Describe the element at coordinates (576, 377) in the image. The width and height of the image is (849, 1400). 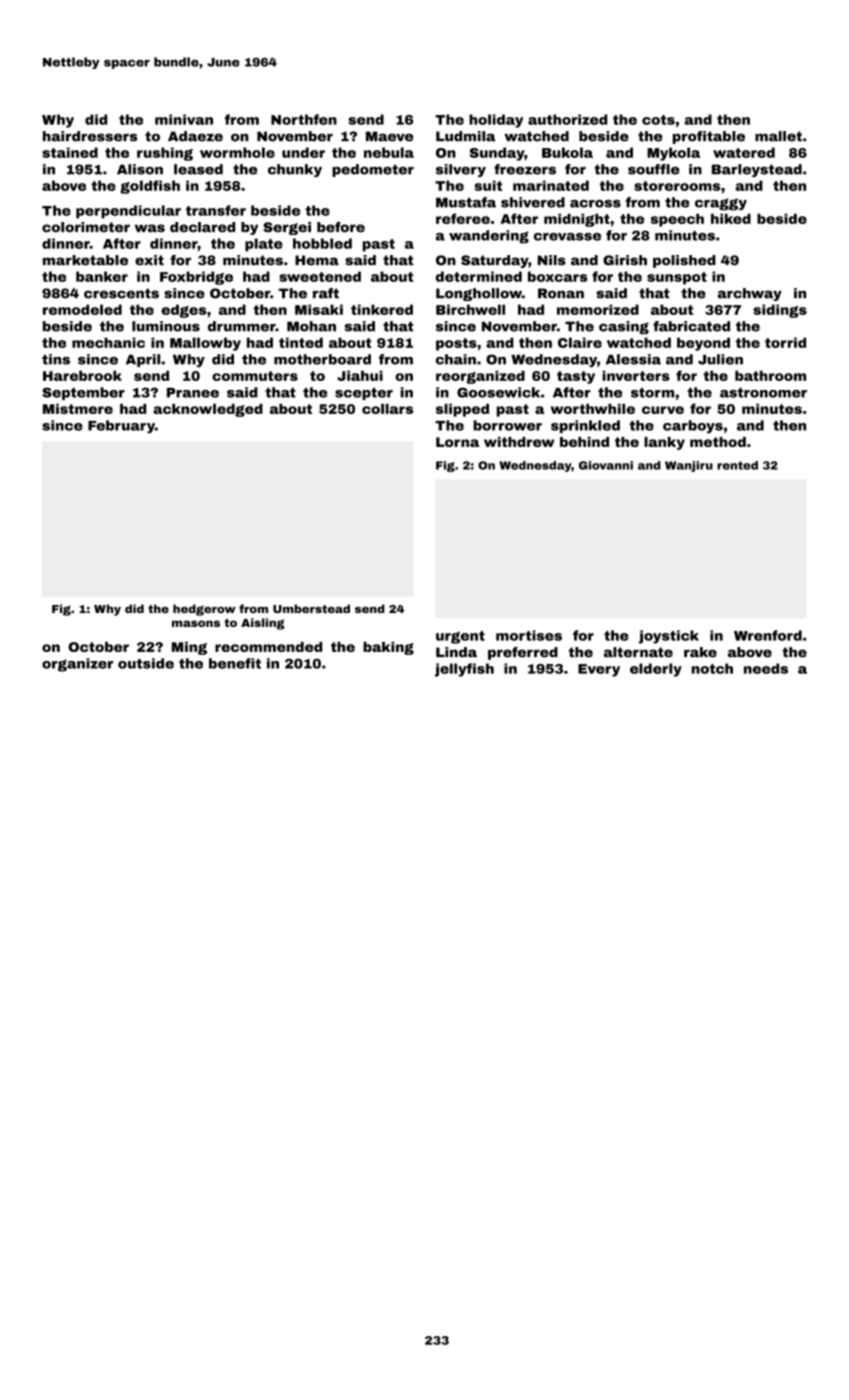
I see `tasty` at that location.
